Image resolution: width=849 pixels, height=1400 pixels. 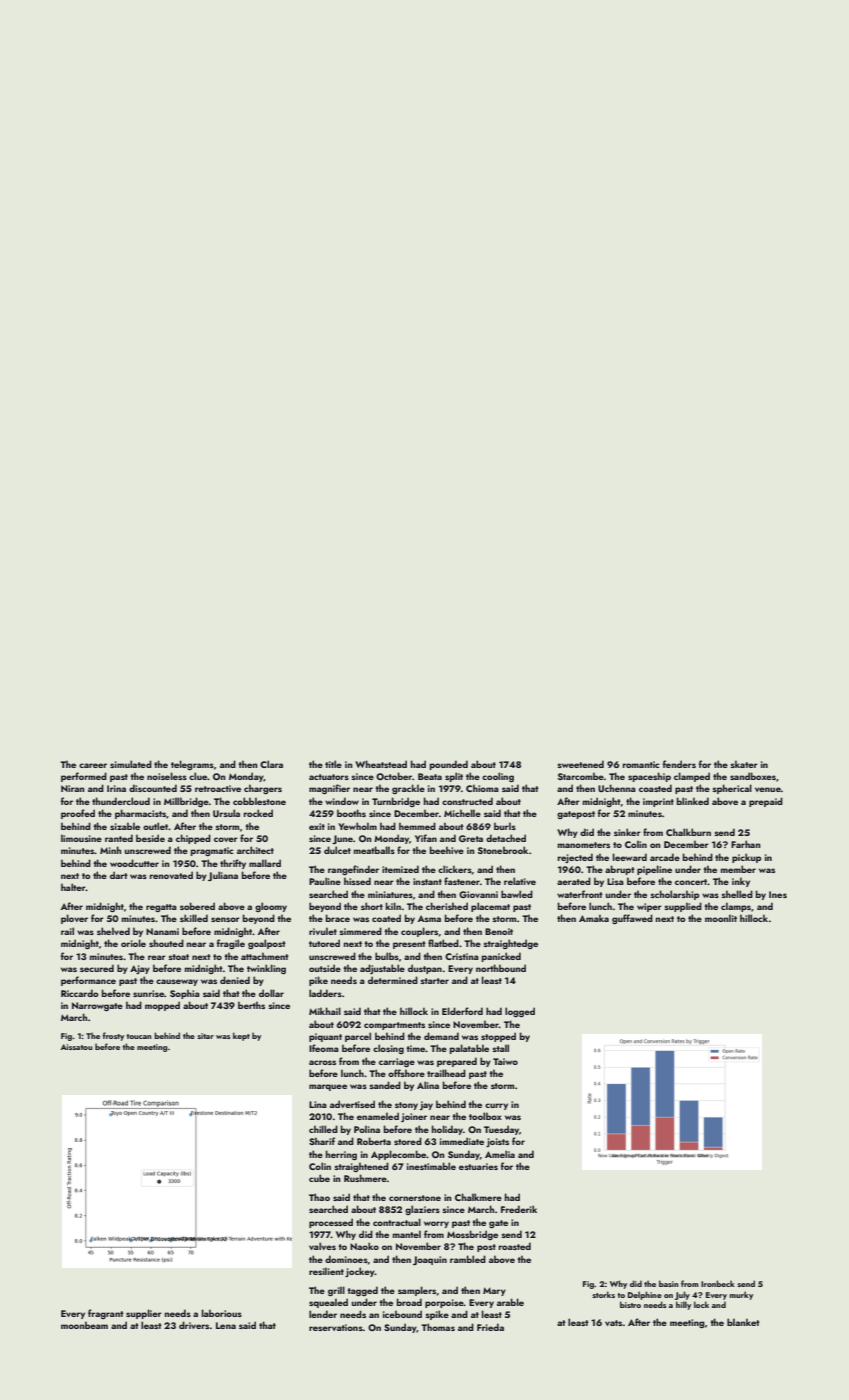 What do you see at coordinates (655, 788) in the screenshot?
I see `coasted` at bounding box center [655, 788].
